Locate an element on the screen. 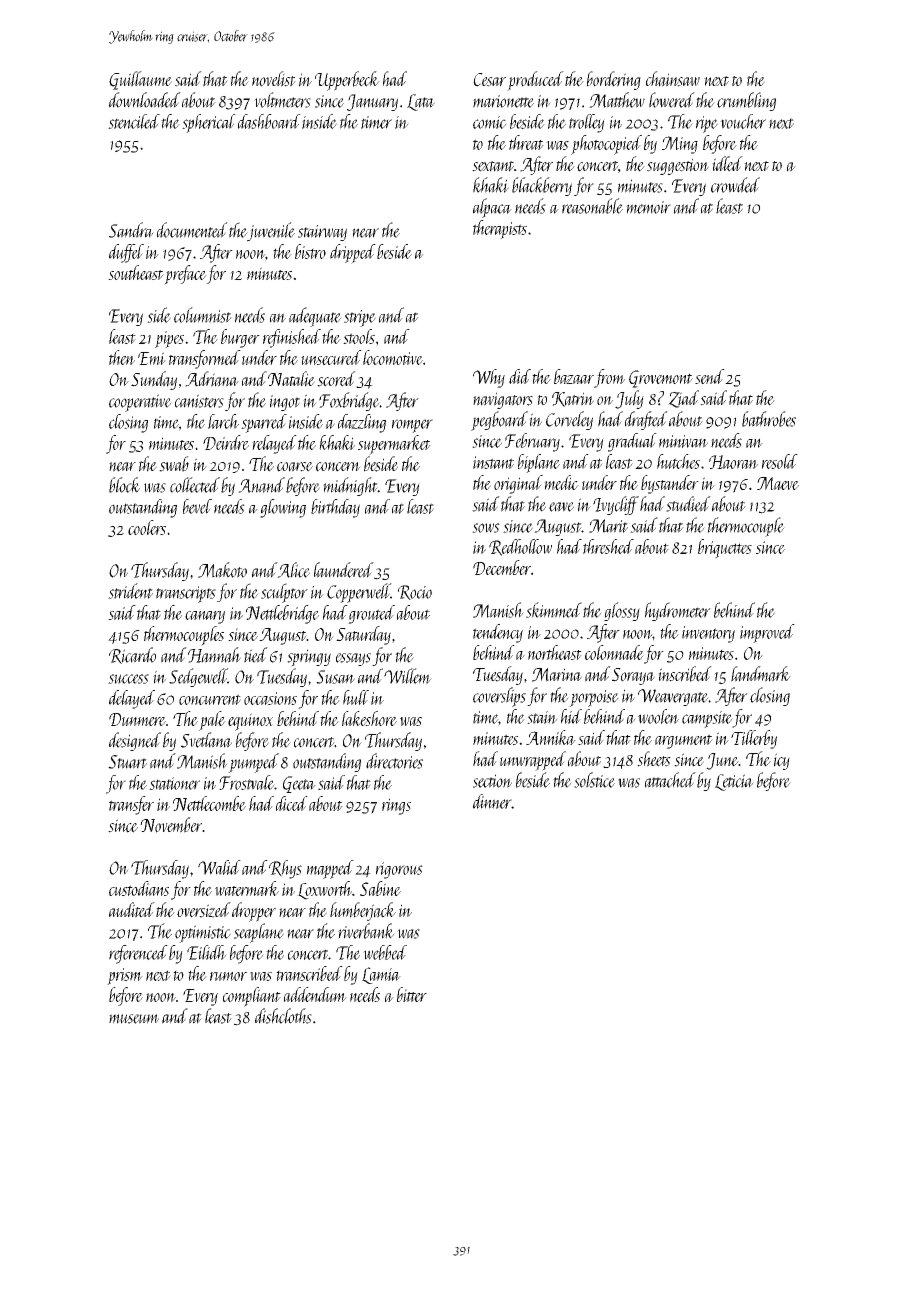 The width and height of the screenshot is (908, 1316). custodians is located at coordinates (139, 888).
